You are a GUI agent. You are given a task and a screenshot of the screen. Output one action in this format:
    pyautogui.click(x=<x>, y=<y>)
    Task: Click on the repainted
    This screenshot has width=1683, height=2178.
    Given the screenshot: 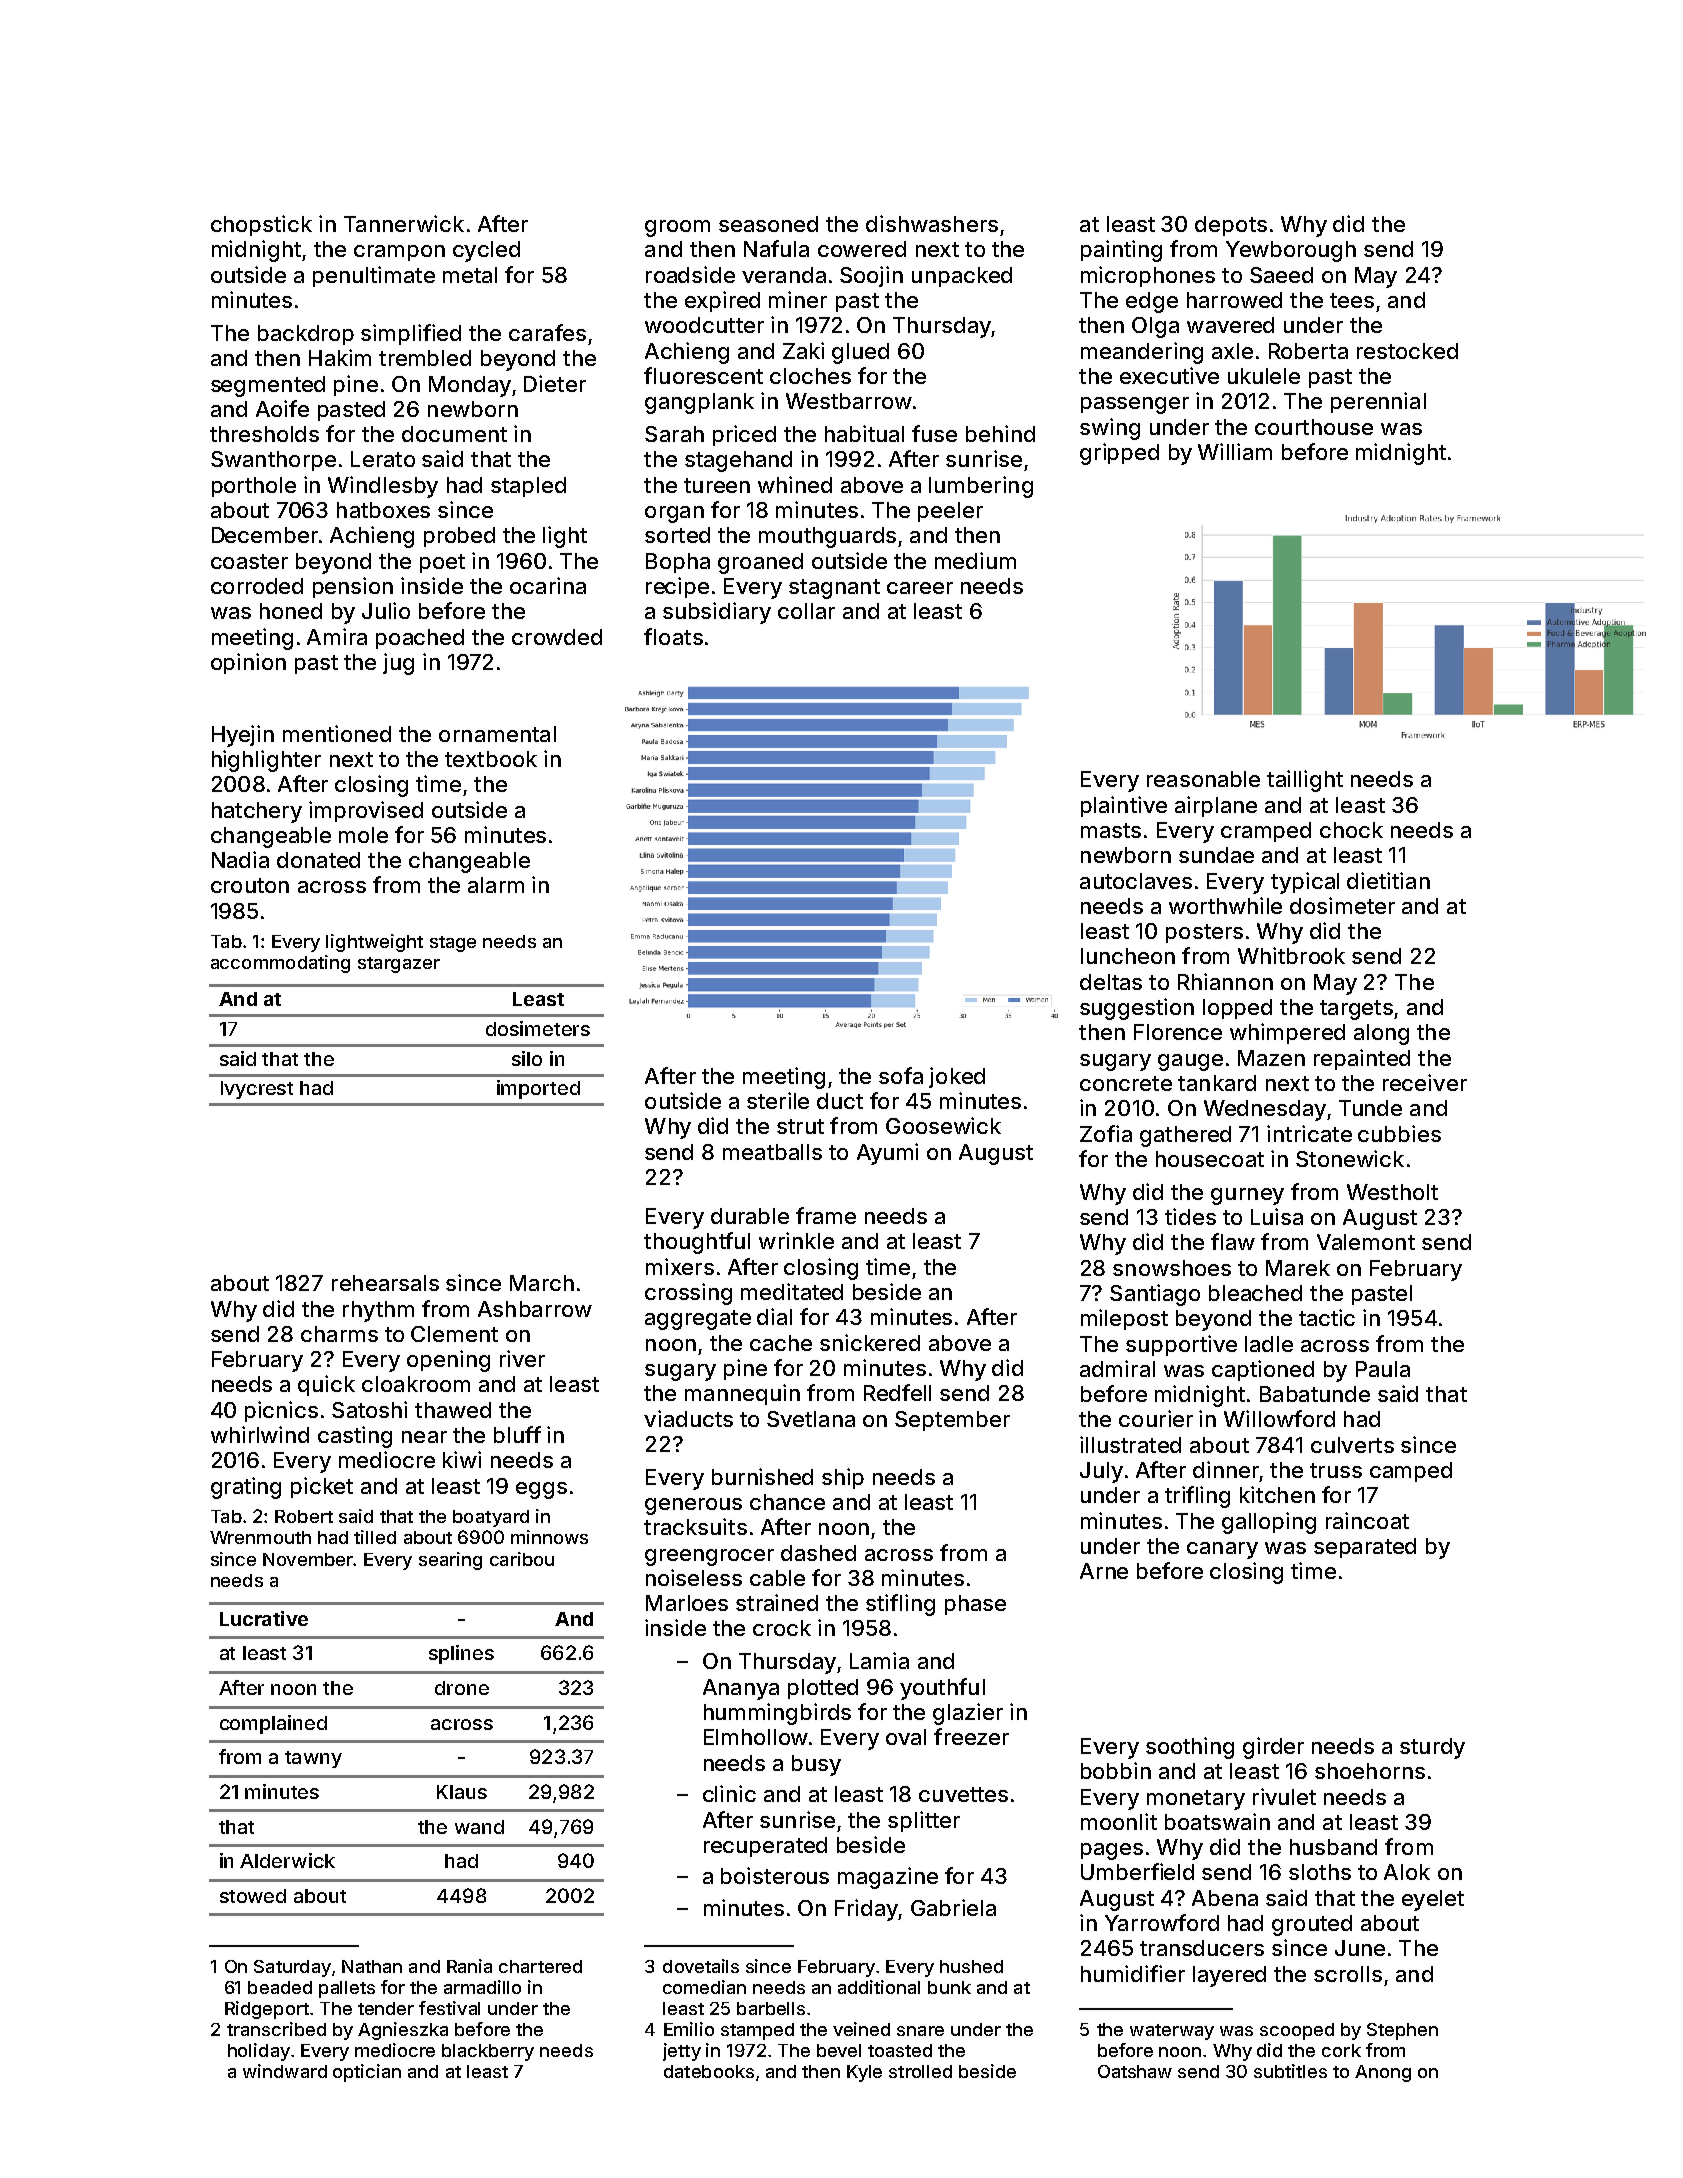 What is the action you would take?
    pyautogui.click(x=1362, y=1059)
